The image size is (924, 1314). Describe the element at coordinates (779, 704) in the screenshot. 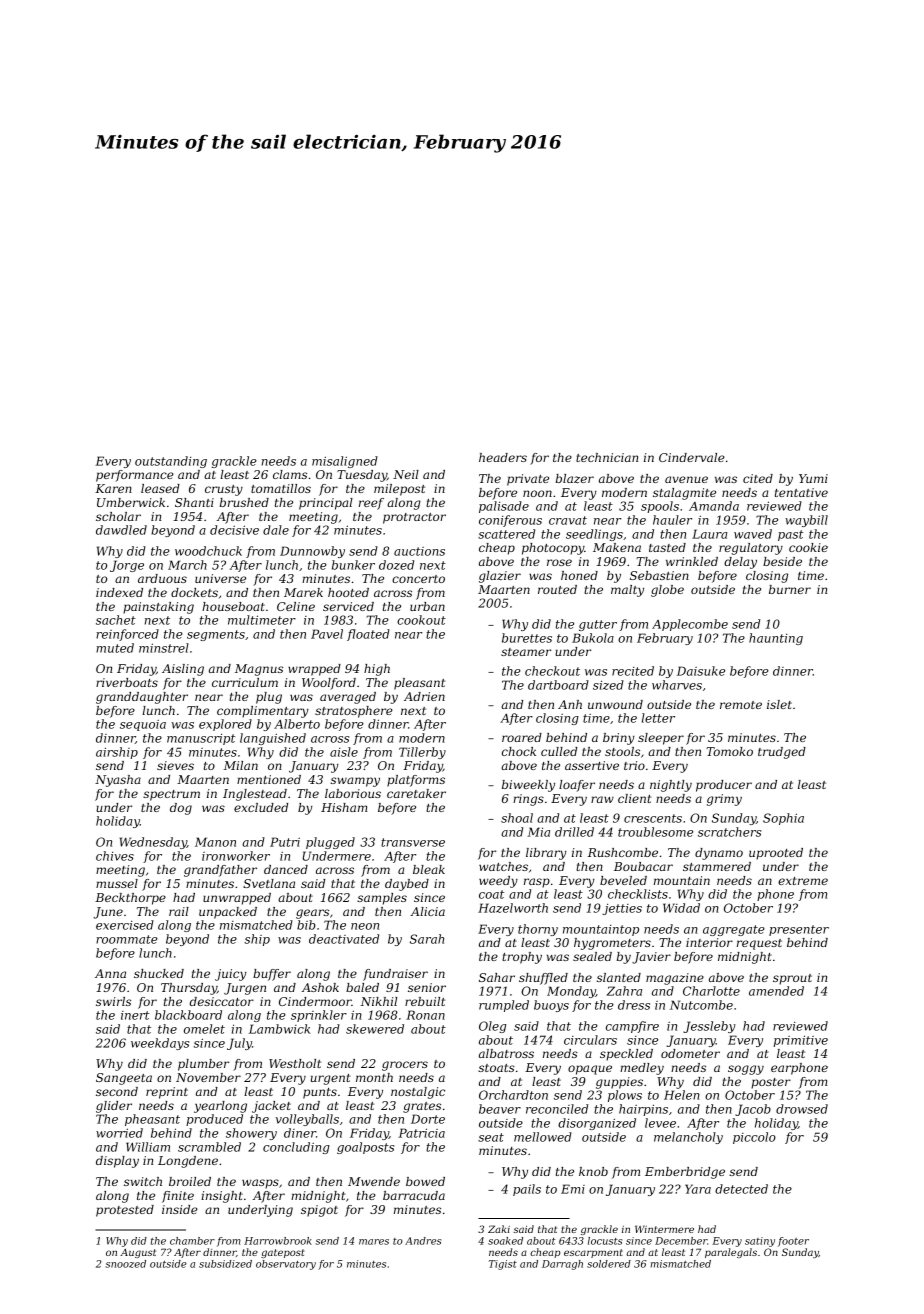

I see `islet` at that location.
